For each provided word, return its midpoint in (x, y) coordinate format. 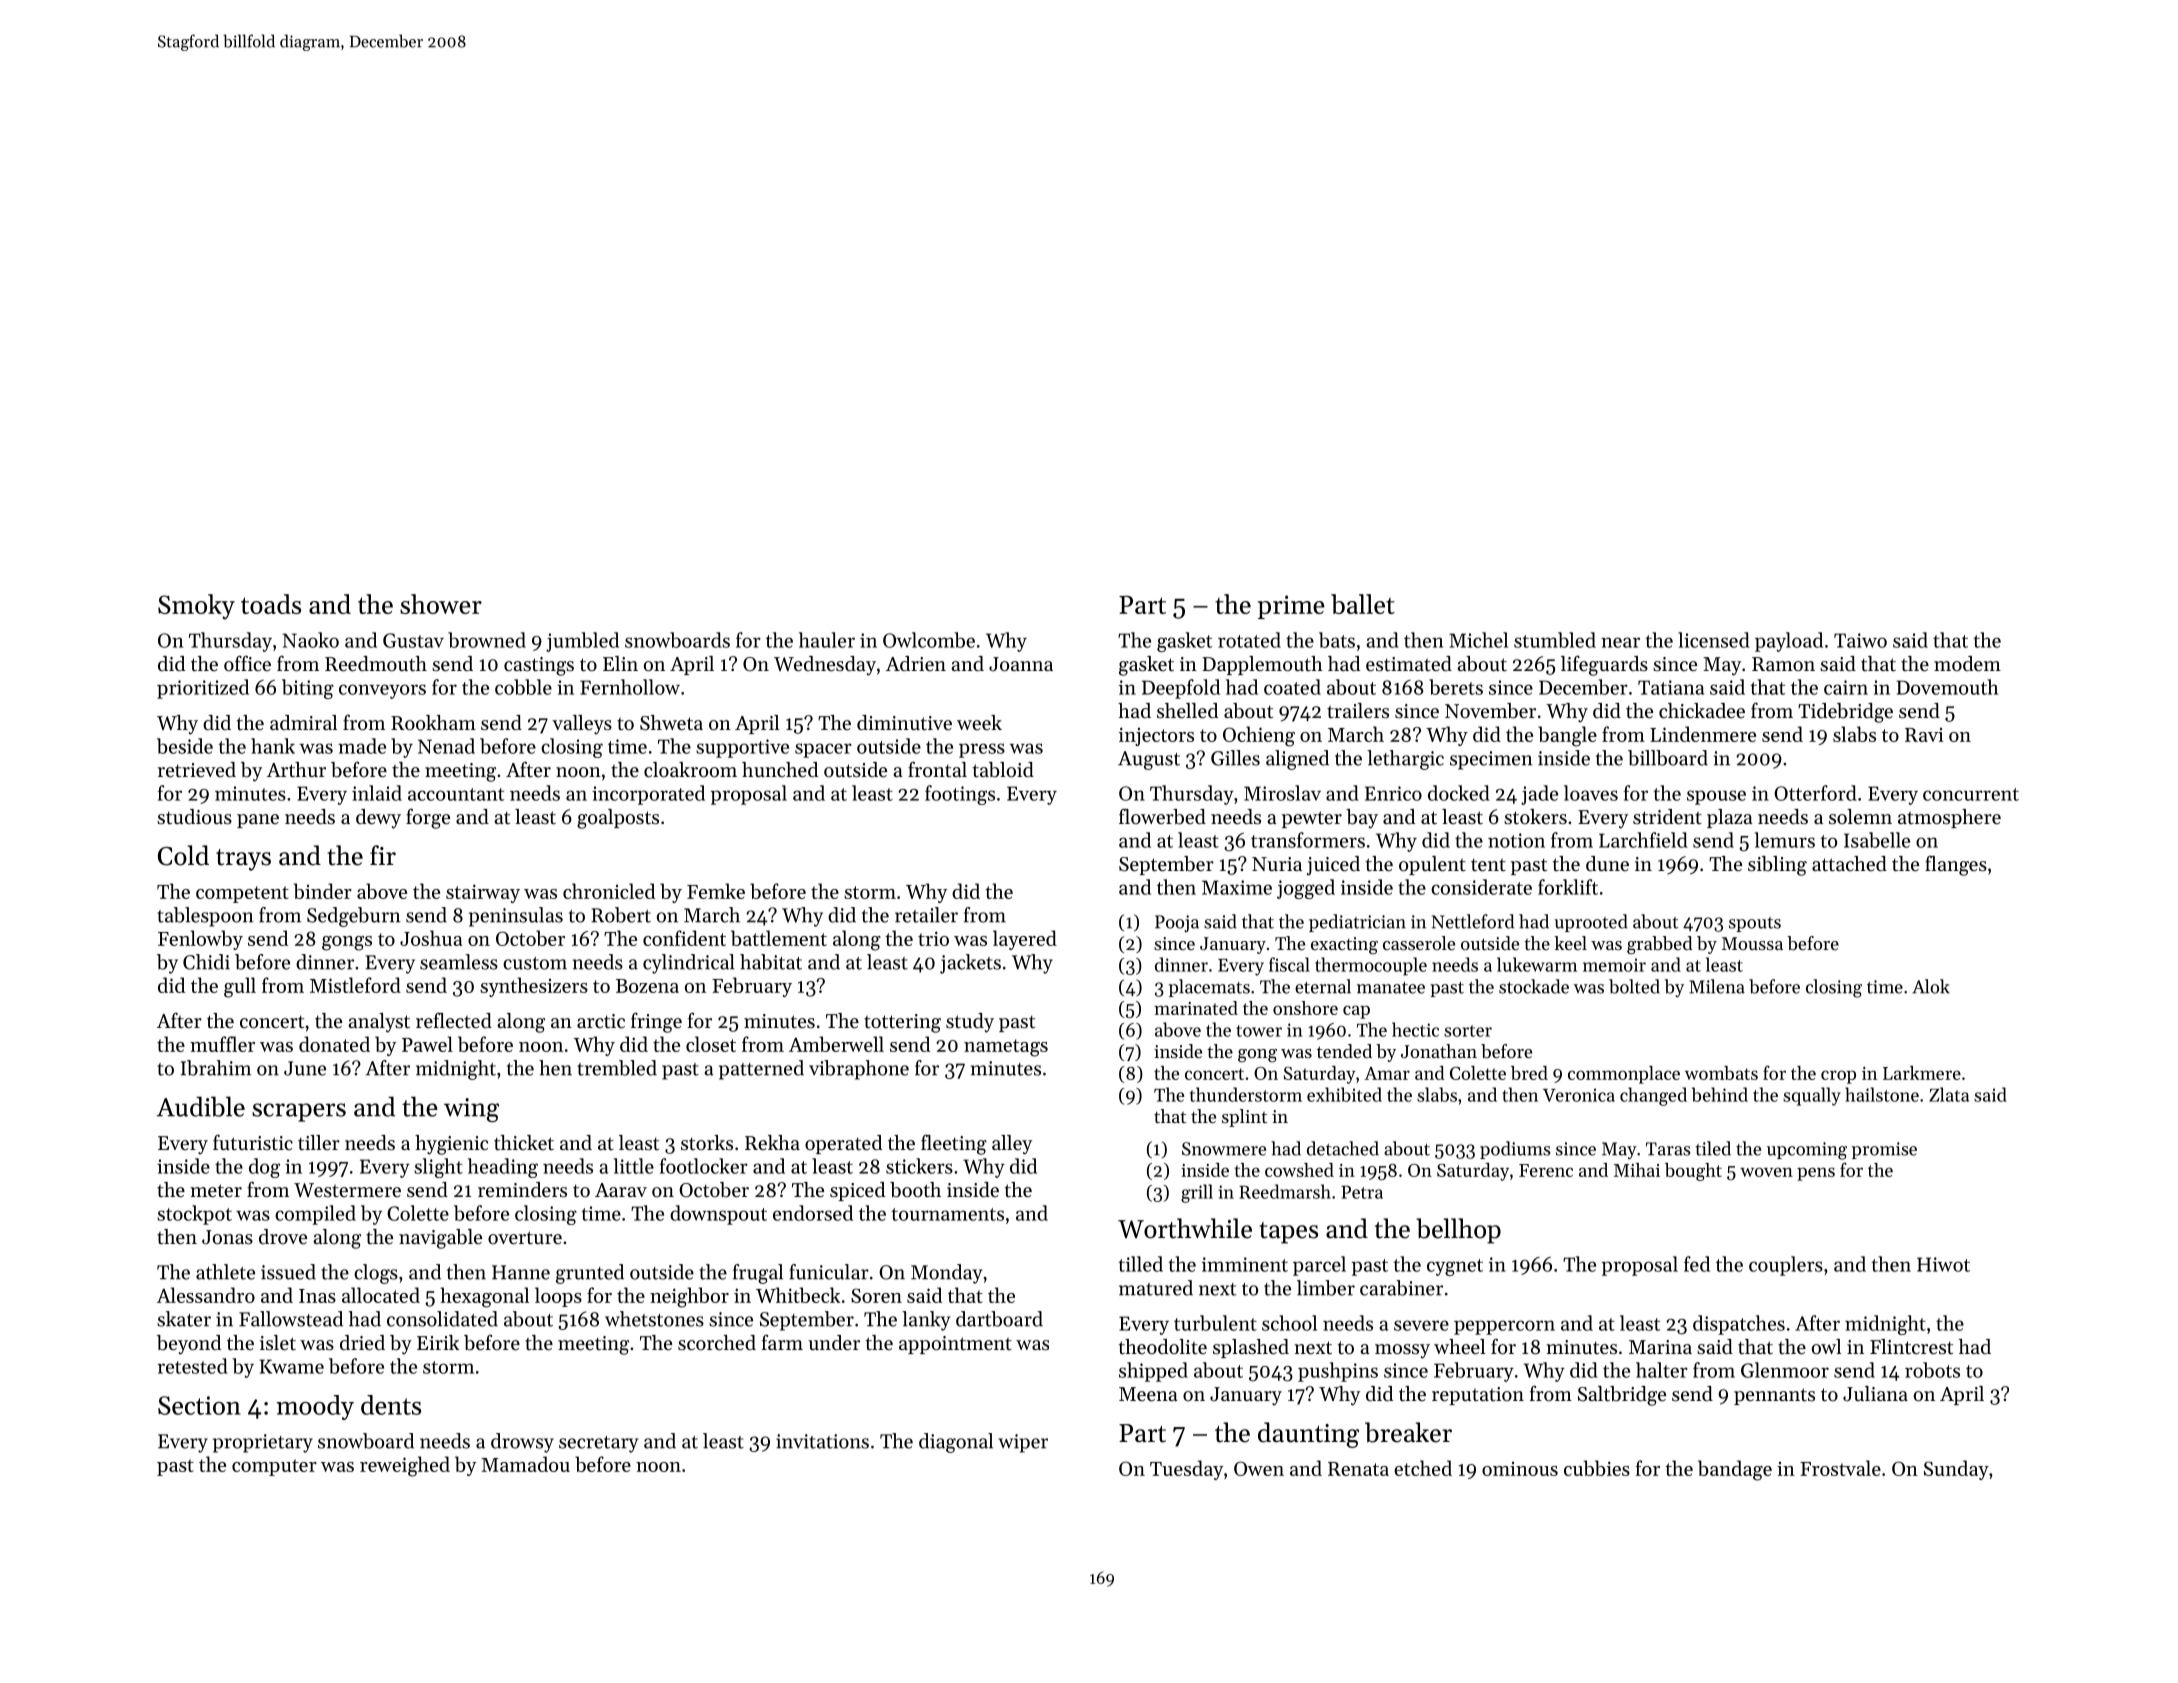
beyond (189, 1345)
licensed (1714, 640)
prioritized (203, 689)
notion (1516, 840)
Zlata (1949, 1094)
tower (1259, 1031)
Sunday (1956, 1470)
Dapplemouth (1262, 665)
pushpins (1338, 1372)
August (1149, 760)
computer (274, 1467)
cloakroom (690, 769)
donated (334, 1044)
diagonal (956, 1443)
